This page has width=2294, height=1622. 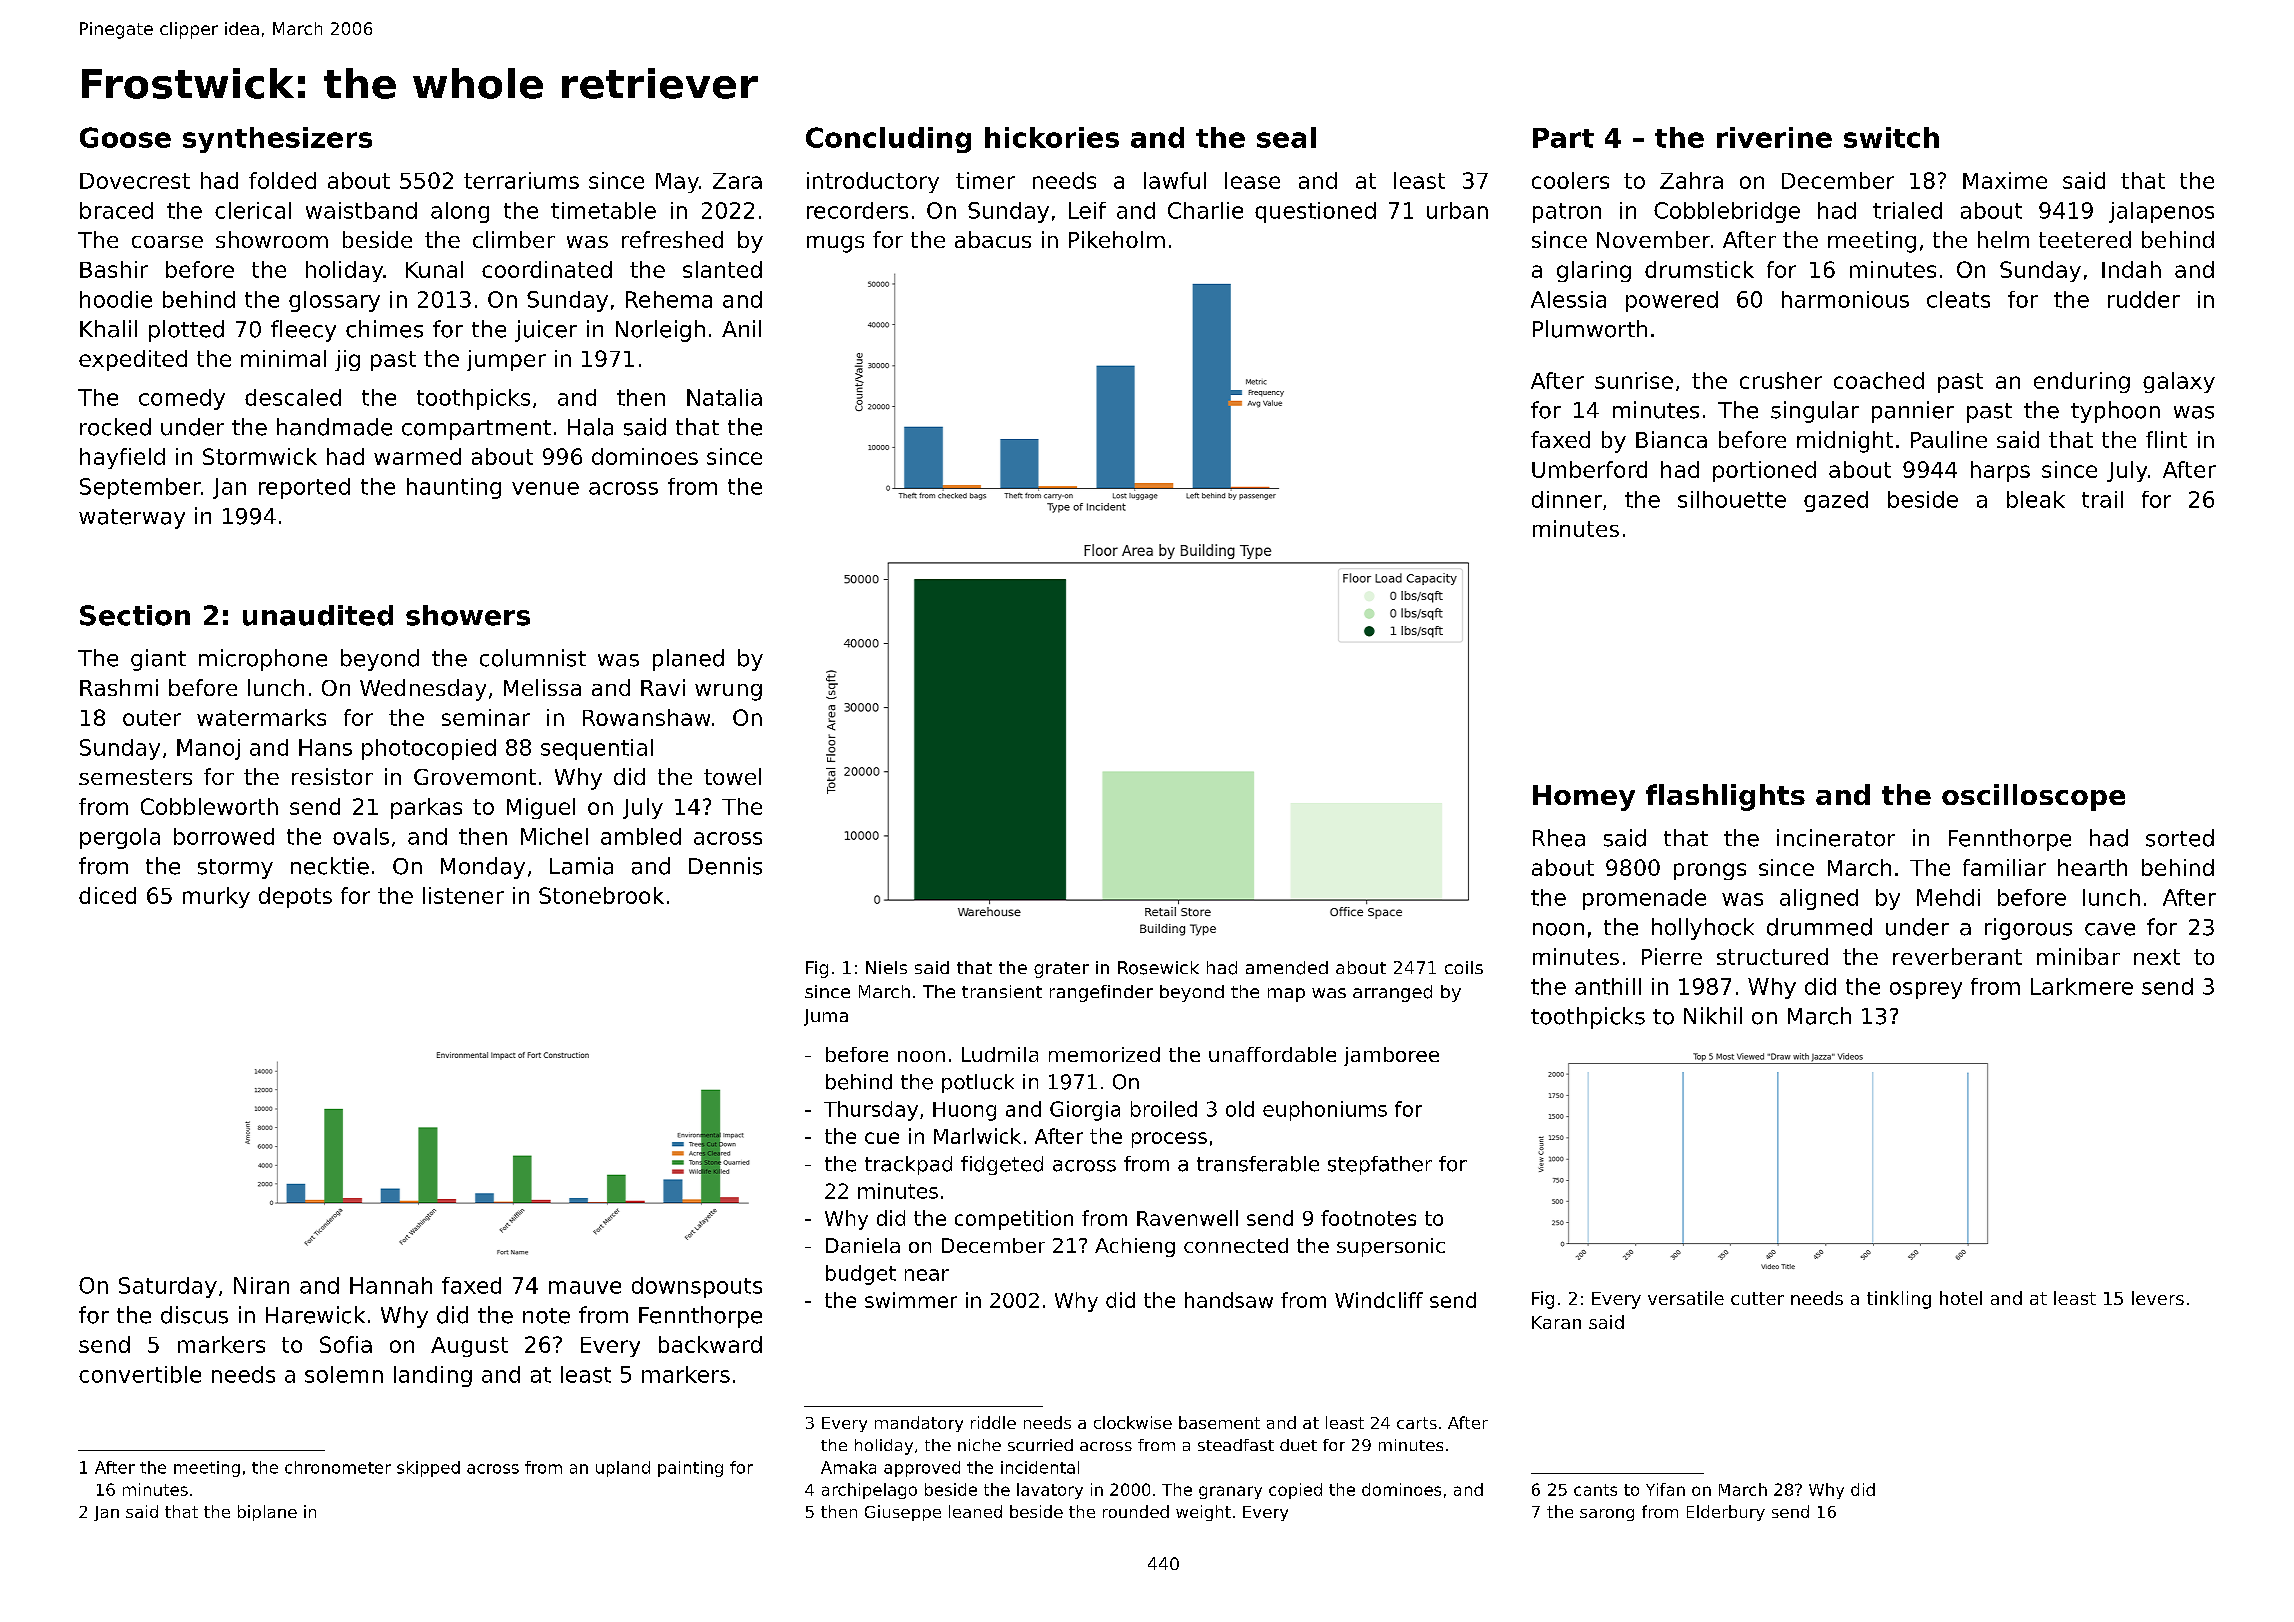 I want to click on biplane, so click(x=267, y=1513).
